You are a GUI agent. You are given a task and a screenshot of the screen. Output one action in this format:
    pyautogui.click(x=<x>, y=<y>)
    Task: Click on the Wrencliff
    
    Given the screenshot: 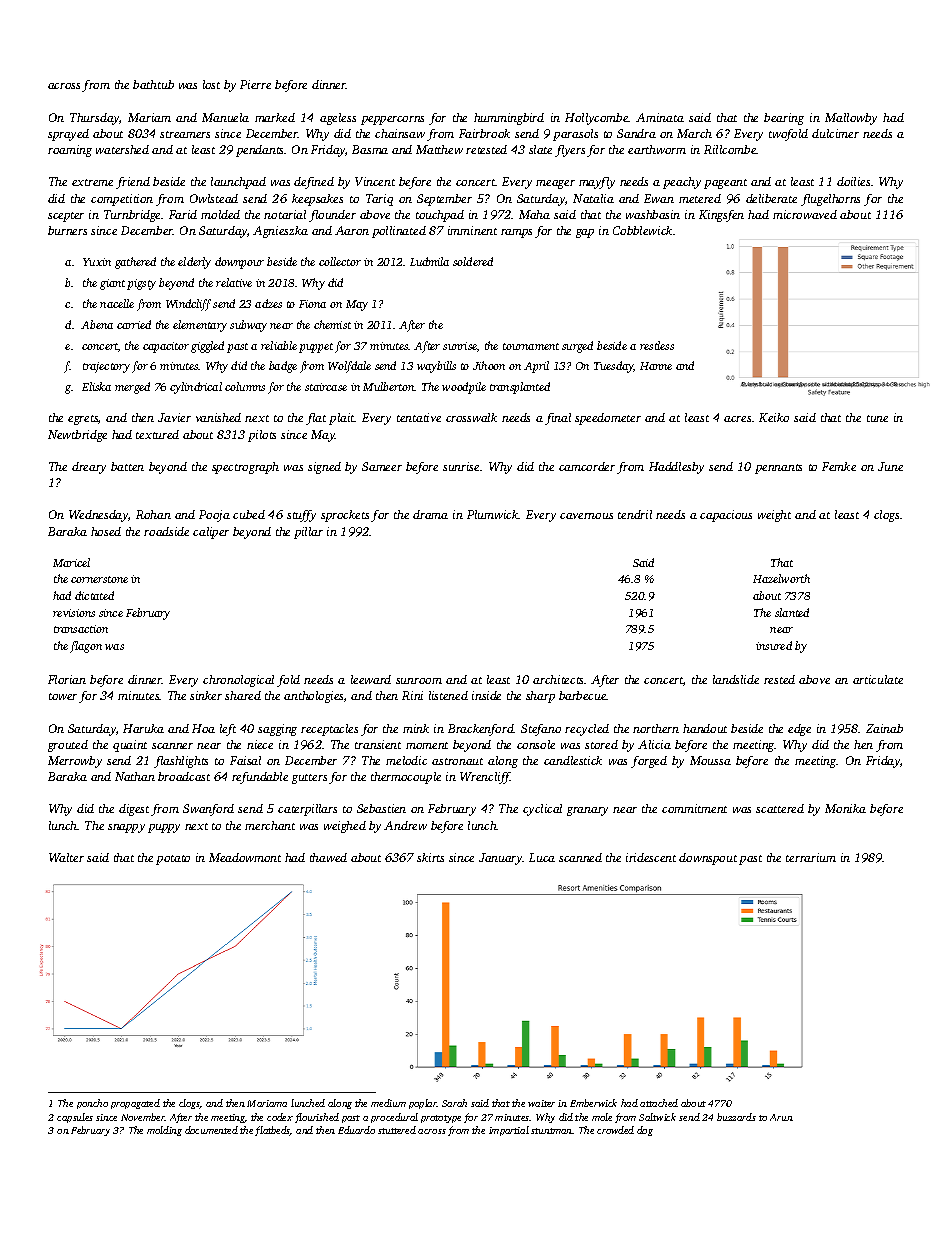 What is the action you would take?
    pyautogui.click(x=485, y=778)
